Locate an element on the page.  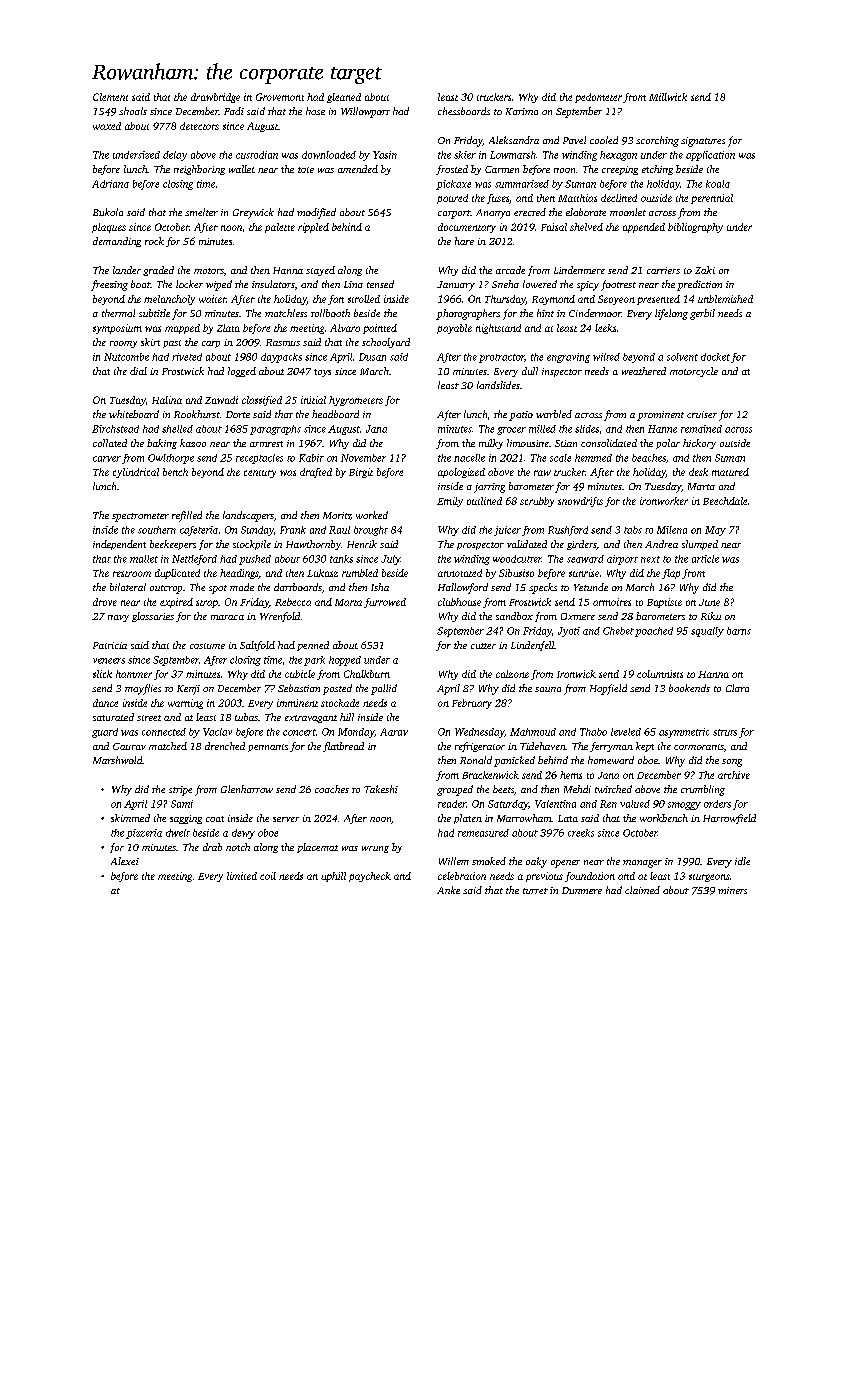
Birgit is located at coordinates (361, 473).
